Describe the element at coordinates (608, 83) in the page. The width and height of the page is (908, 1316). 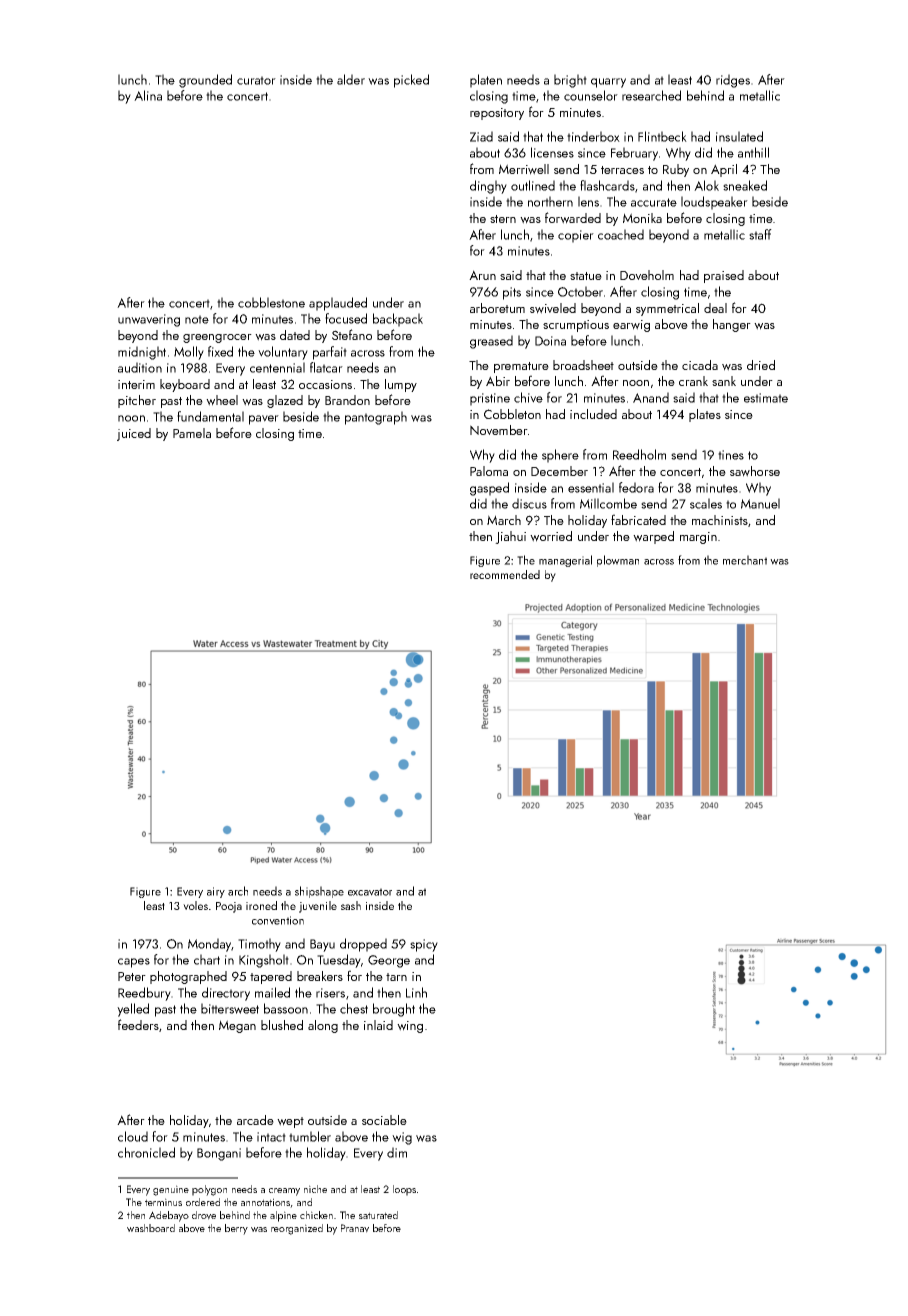
I see `quarry` at that location.
